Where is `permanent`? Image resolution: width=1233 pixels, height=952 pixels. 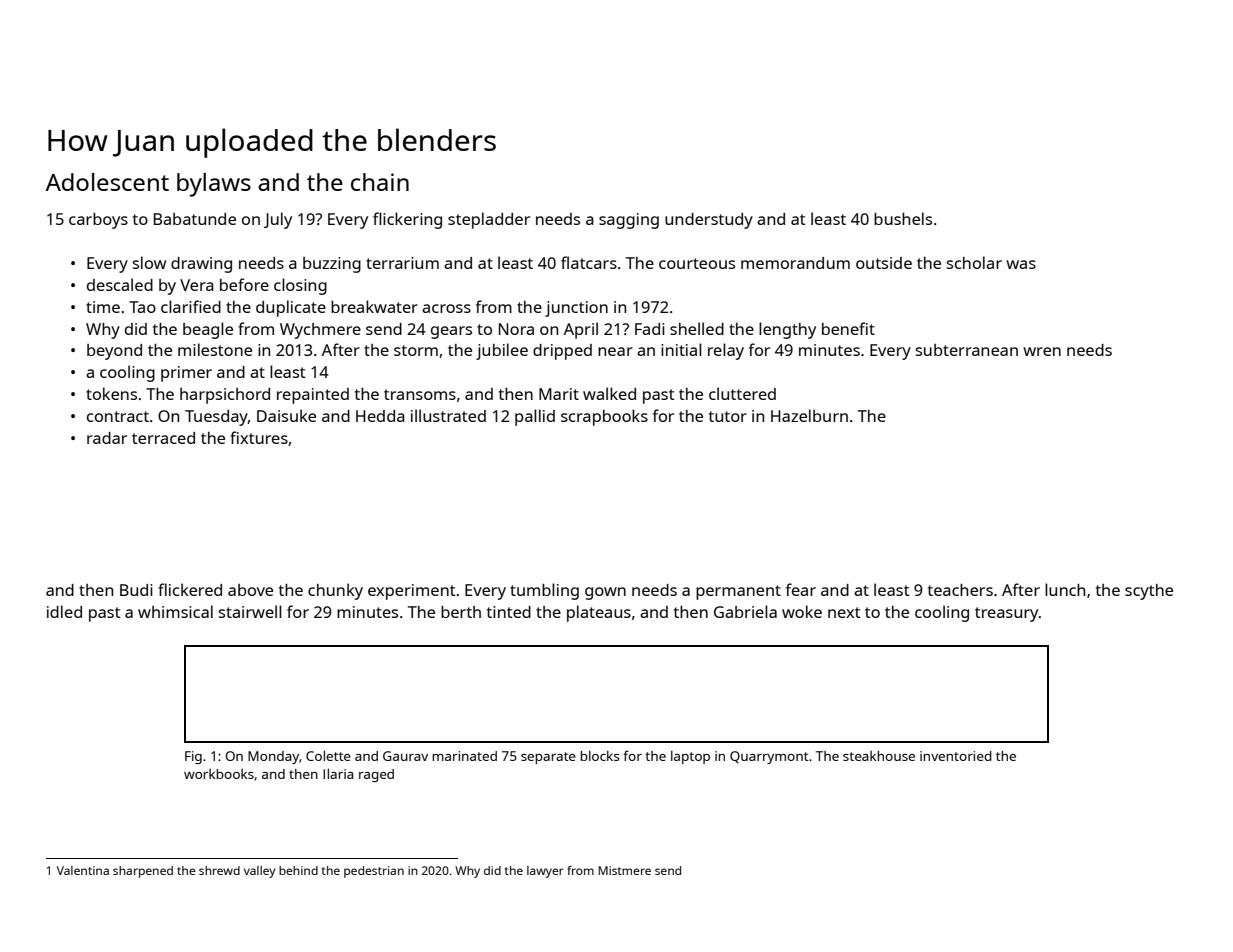 permanent is located at coordinates (738, 592).
